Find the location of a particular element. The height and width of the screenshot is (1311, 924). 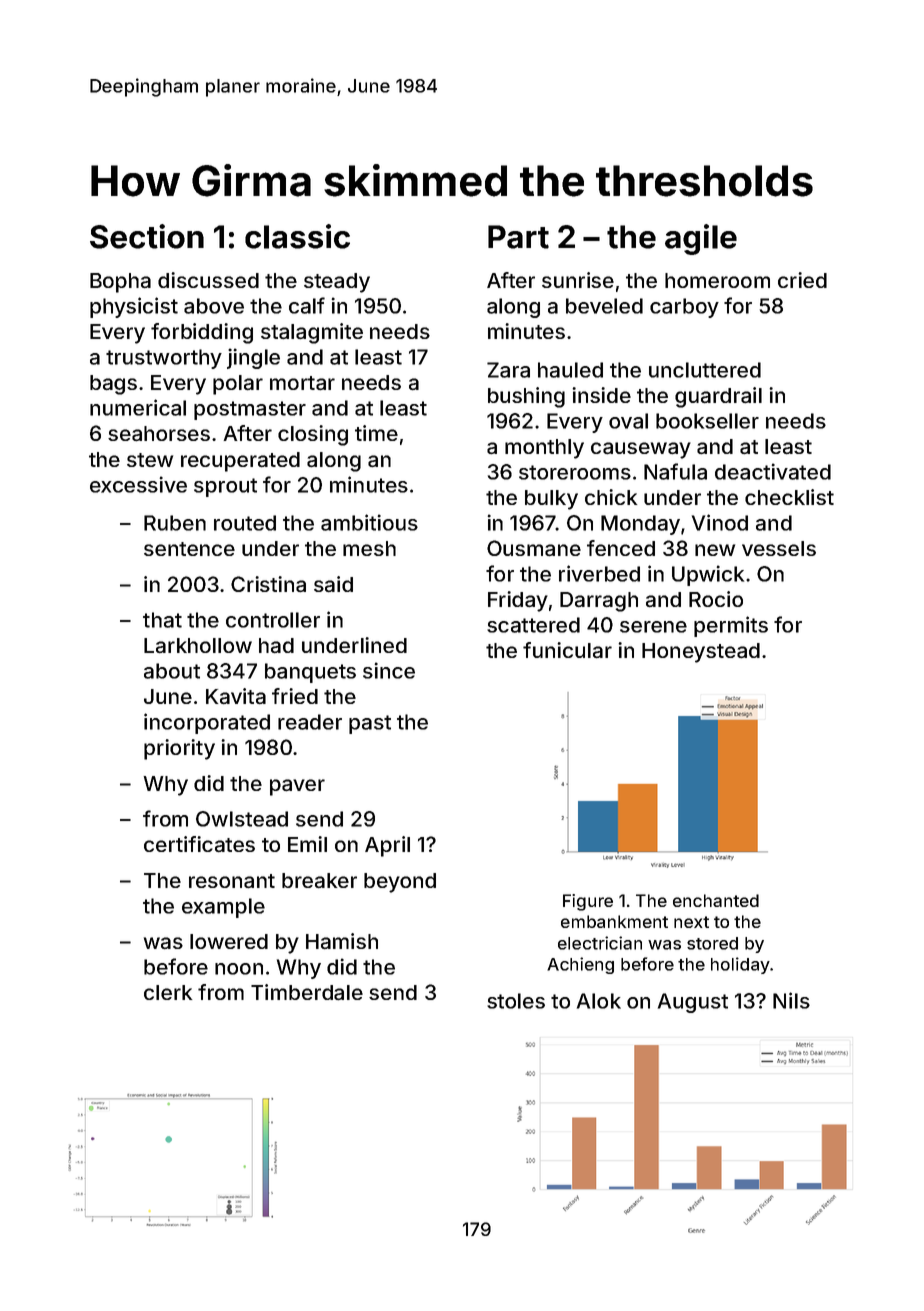

funicular is located at coordinates (567, 650).
